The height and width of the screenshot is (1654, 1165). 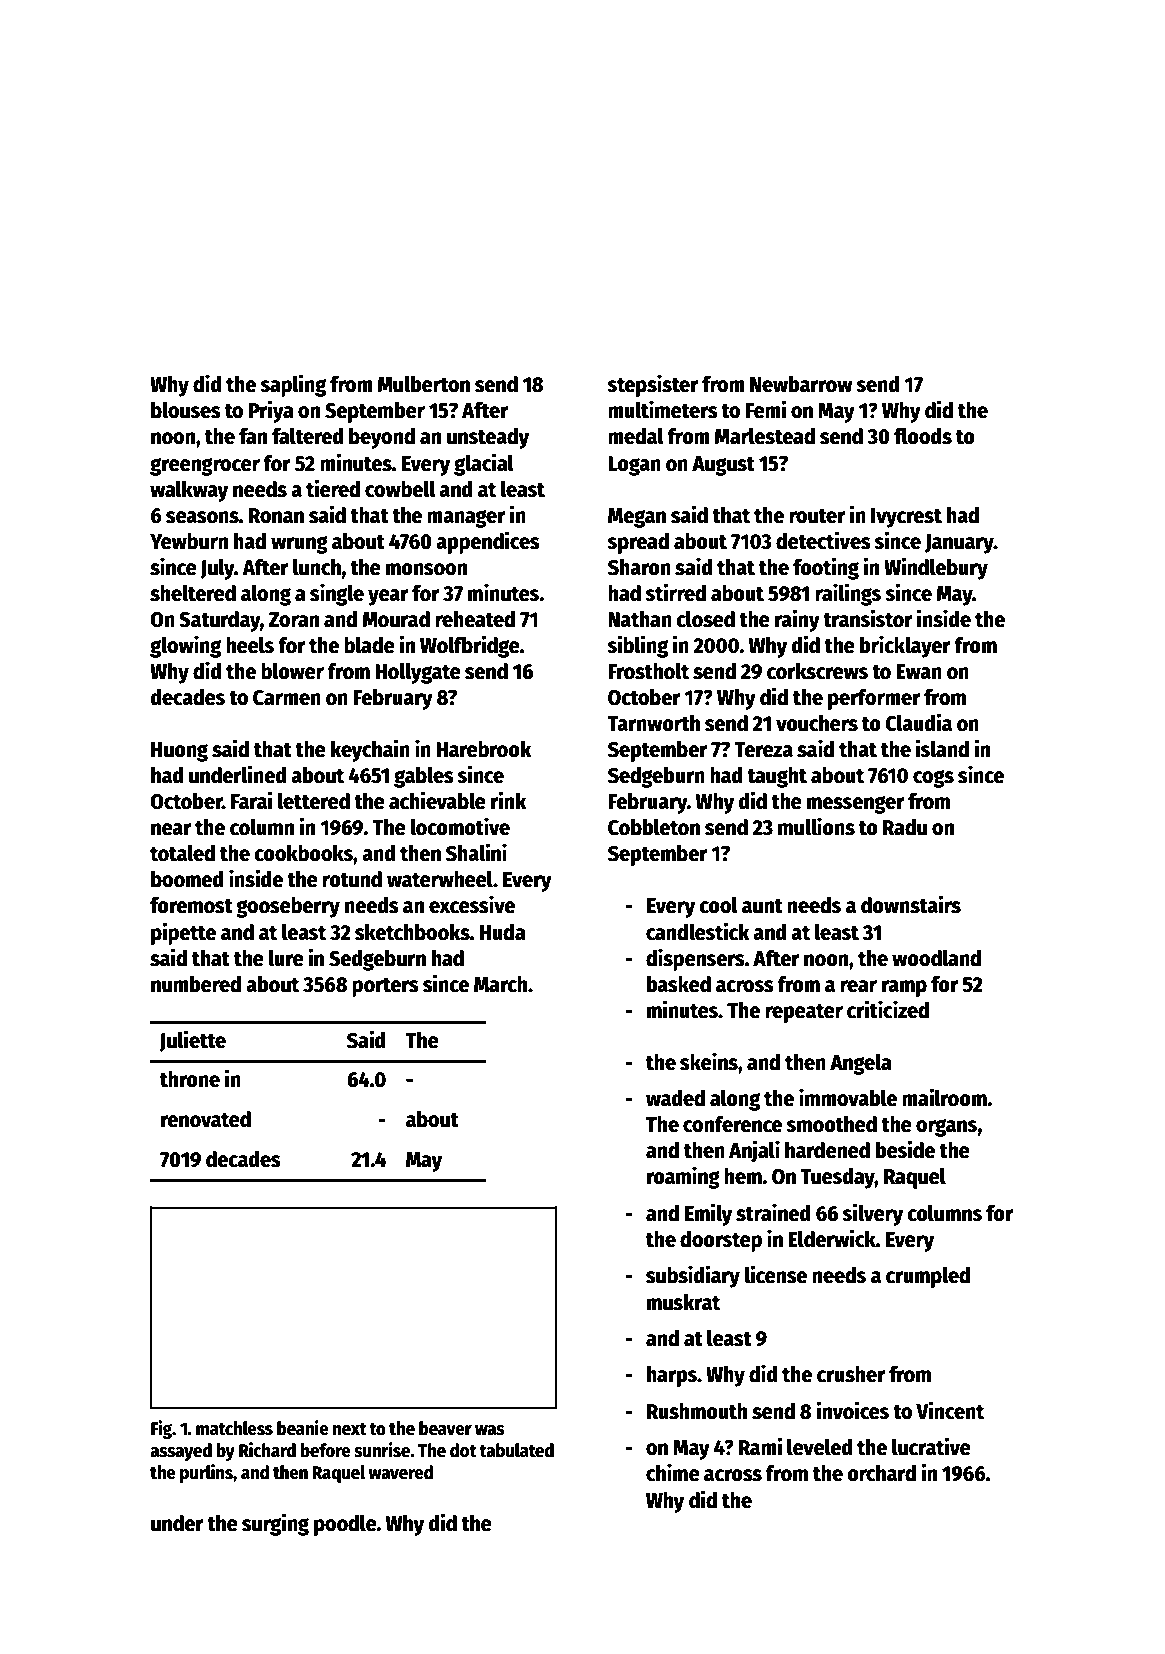 I want to click on Megan, so click(x=637, y=518).
